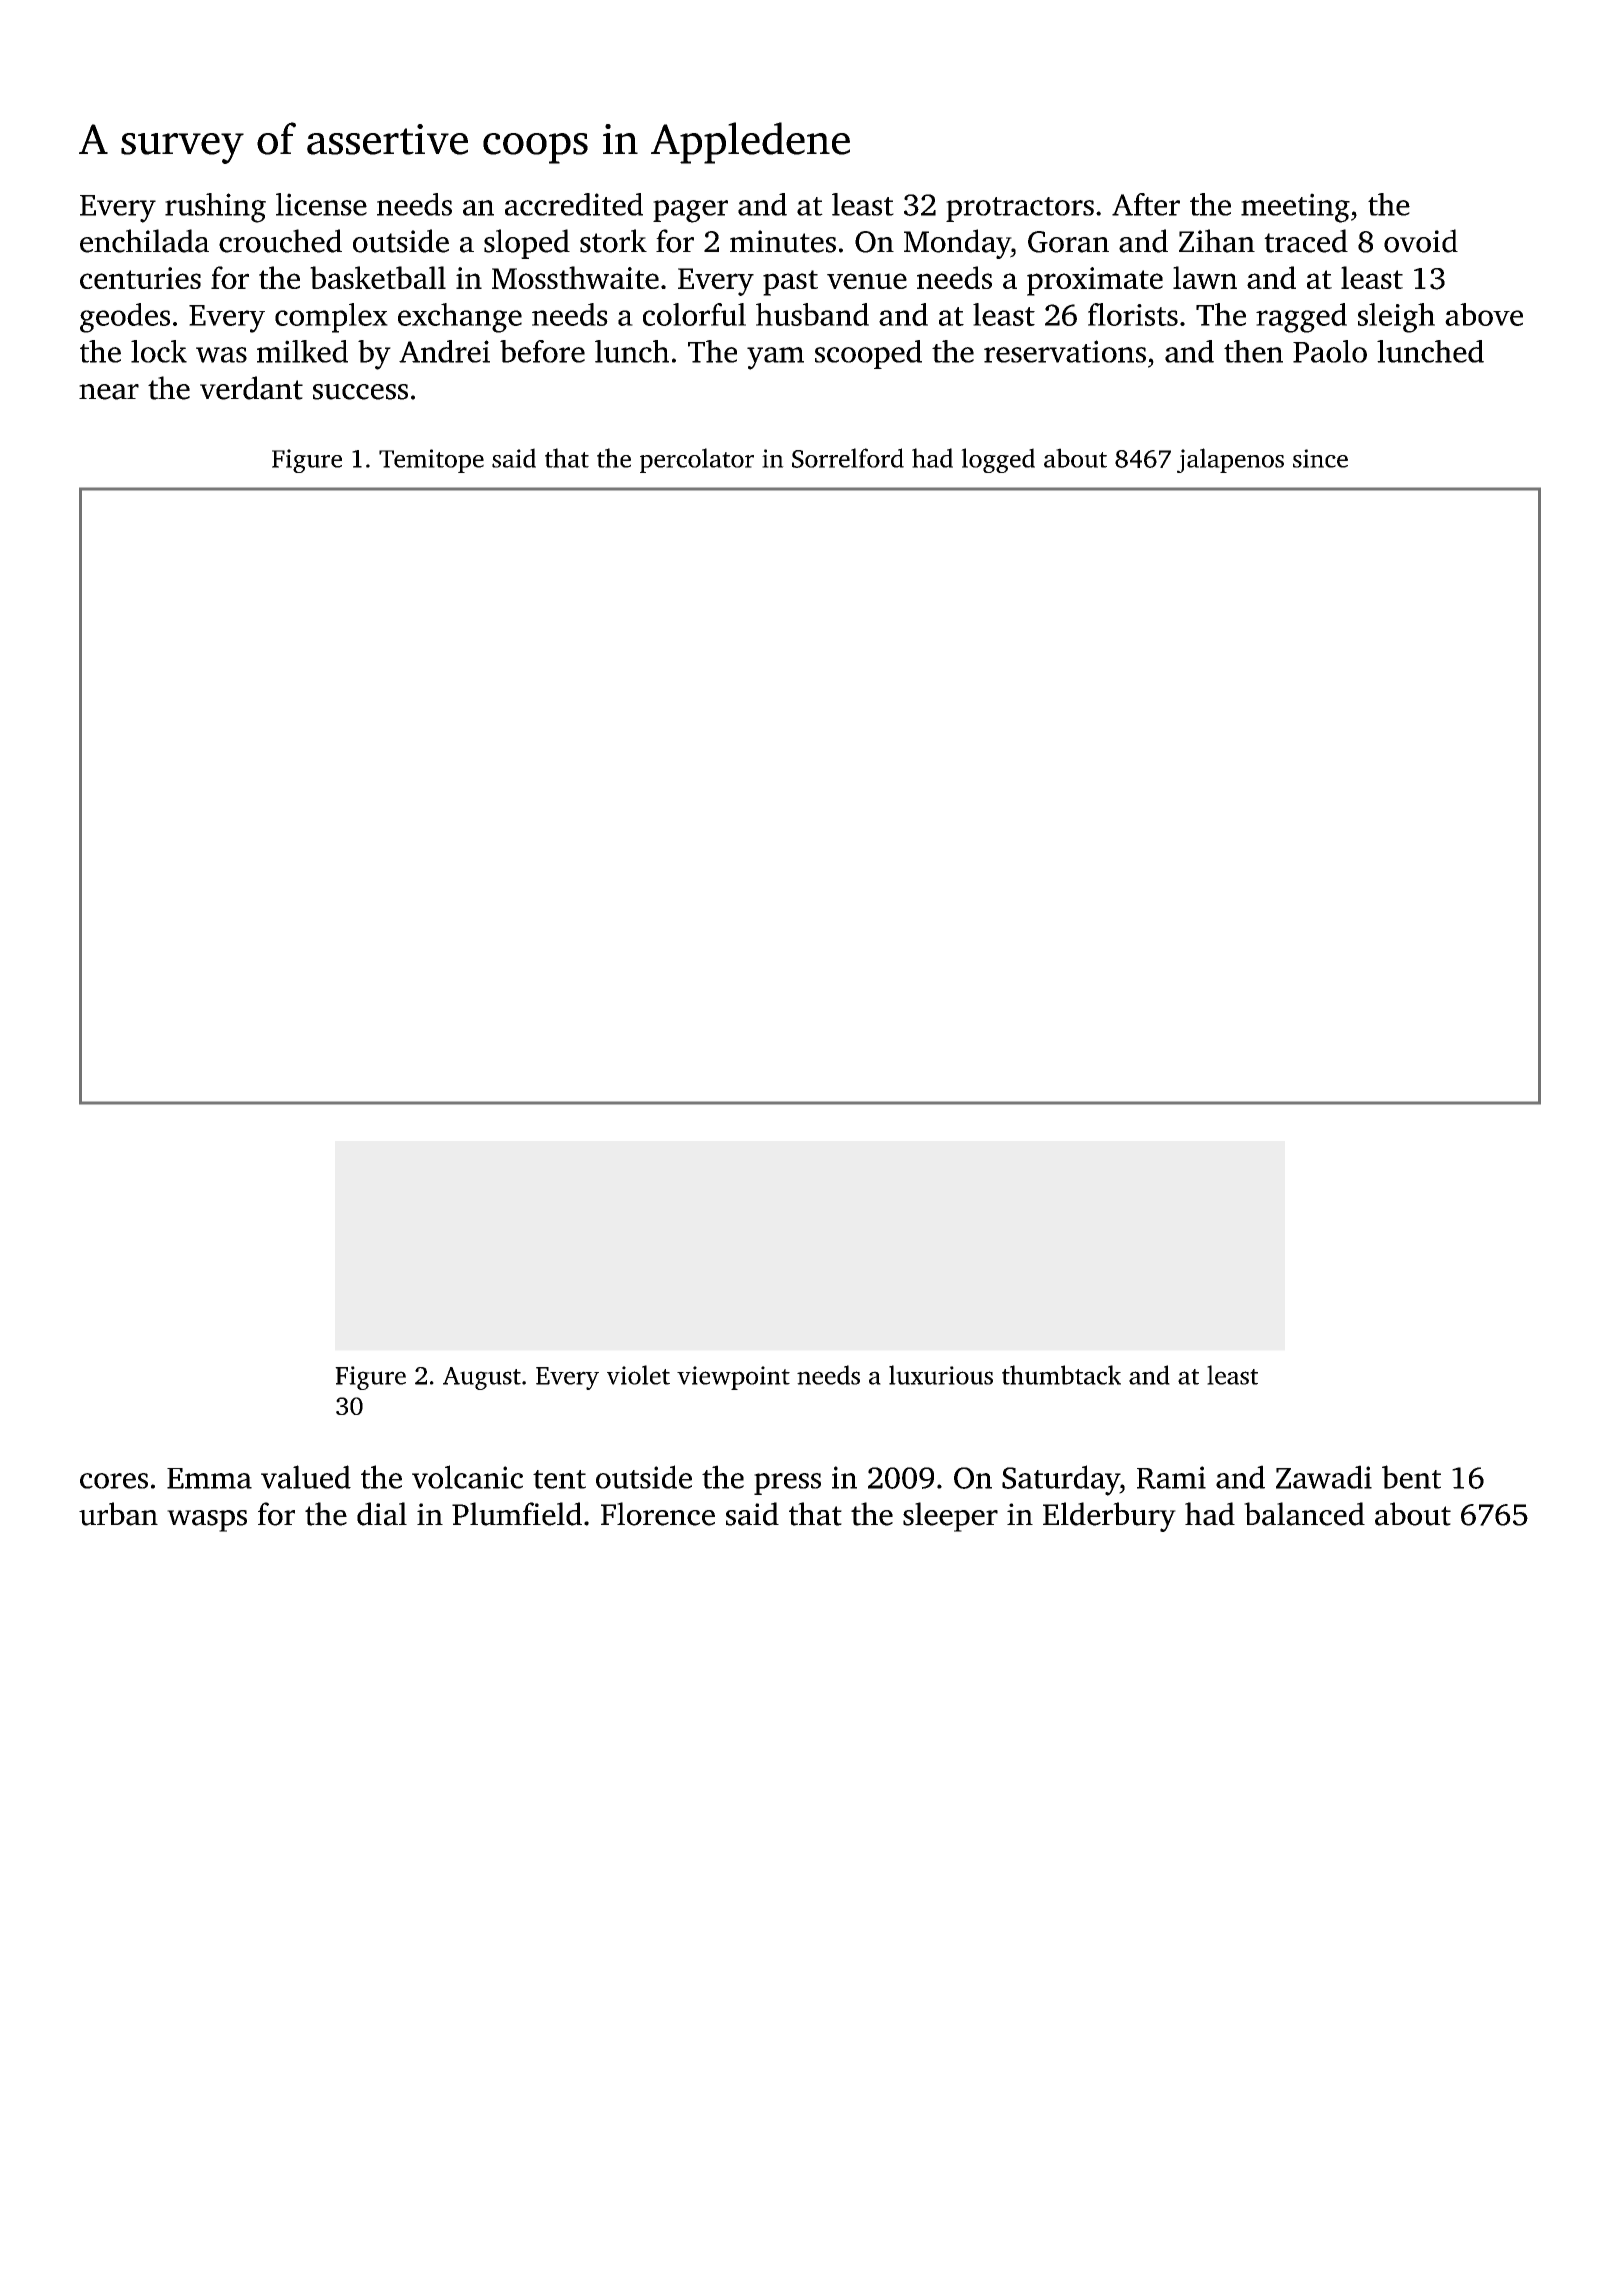 Image resolution: width=1620 pixels, height=2292 pixels. What do you see at coordinates (1396, 318) in the document?
I see `sleigh` at bounding box center [1396, 318].
